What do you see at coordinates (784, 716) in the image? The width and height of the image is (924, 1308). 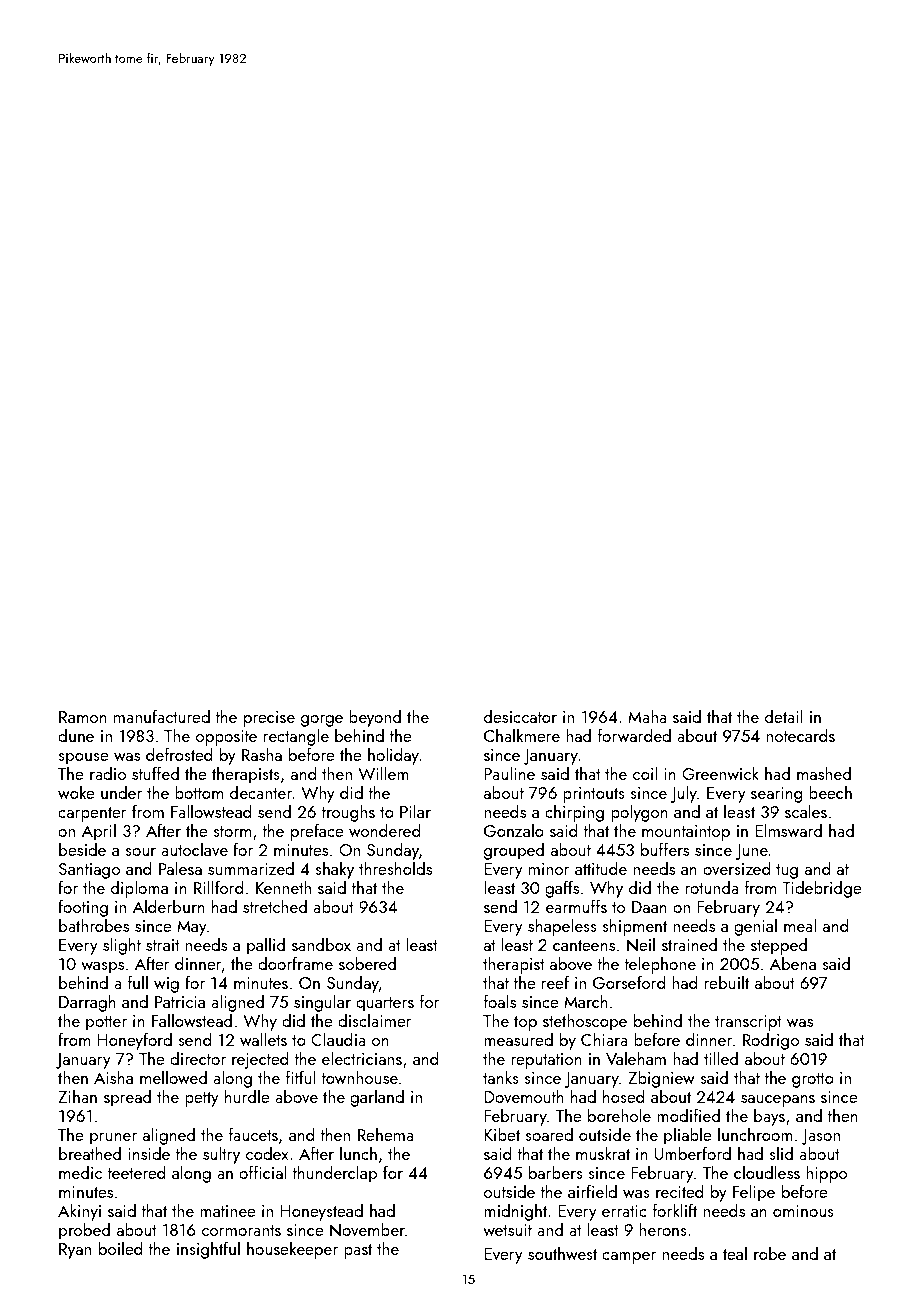 I see `detail` at bounding box center [784, 716].
